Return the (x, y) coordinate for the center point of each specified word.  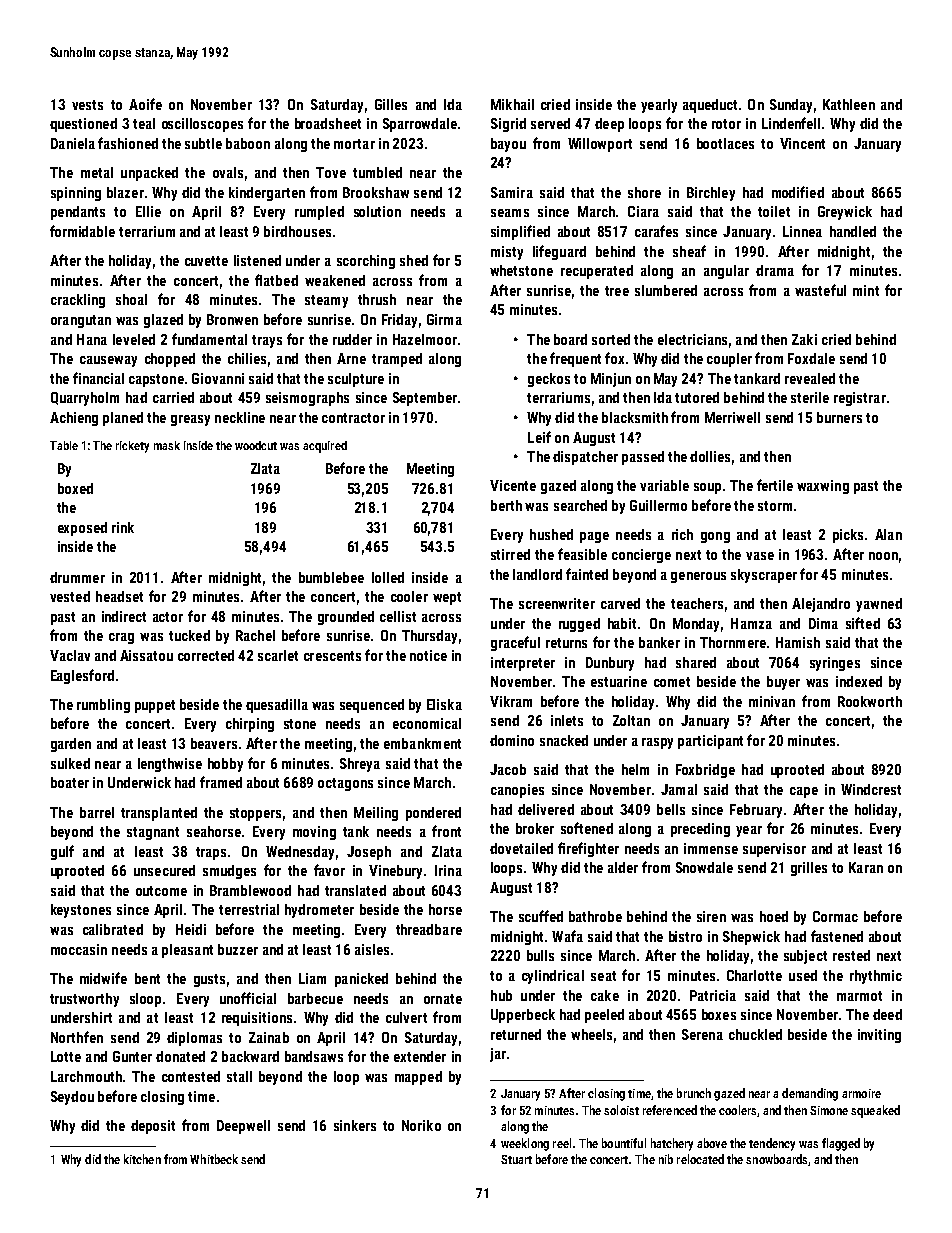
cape (804, 792)
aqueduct (710, 106)
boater (70, 782)
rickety (132, 447)
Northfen (77, 1037)
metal (97, 172)
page (594, 537)
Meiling (376, 814)
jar (498, 1055)
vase (760, 556)
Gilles (391, 104)
